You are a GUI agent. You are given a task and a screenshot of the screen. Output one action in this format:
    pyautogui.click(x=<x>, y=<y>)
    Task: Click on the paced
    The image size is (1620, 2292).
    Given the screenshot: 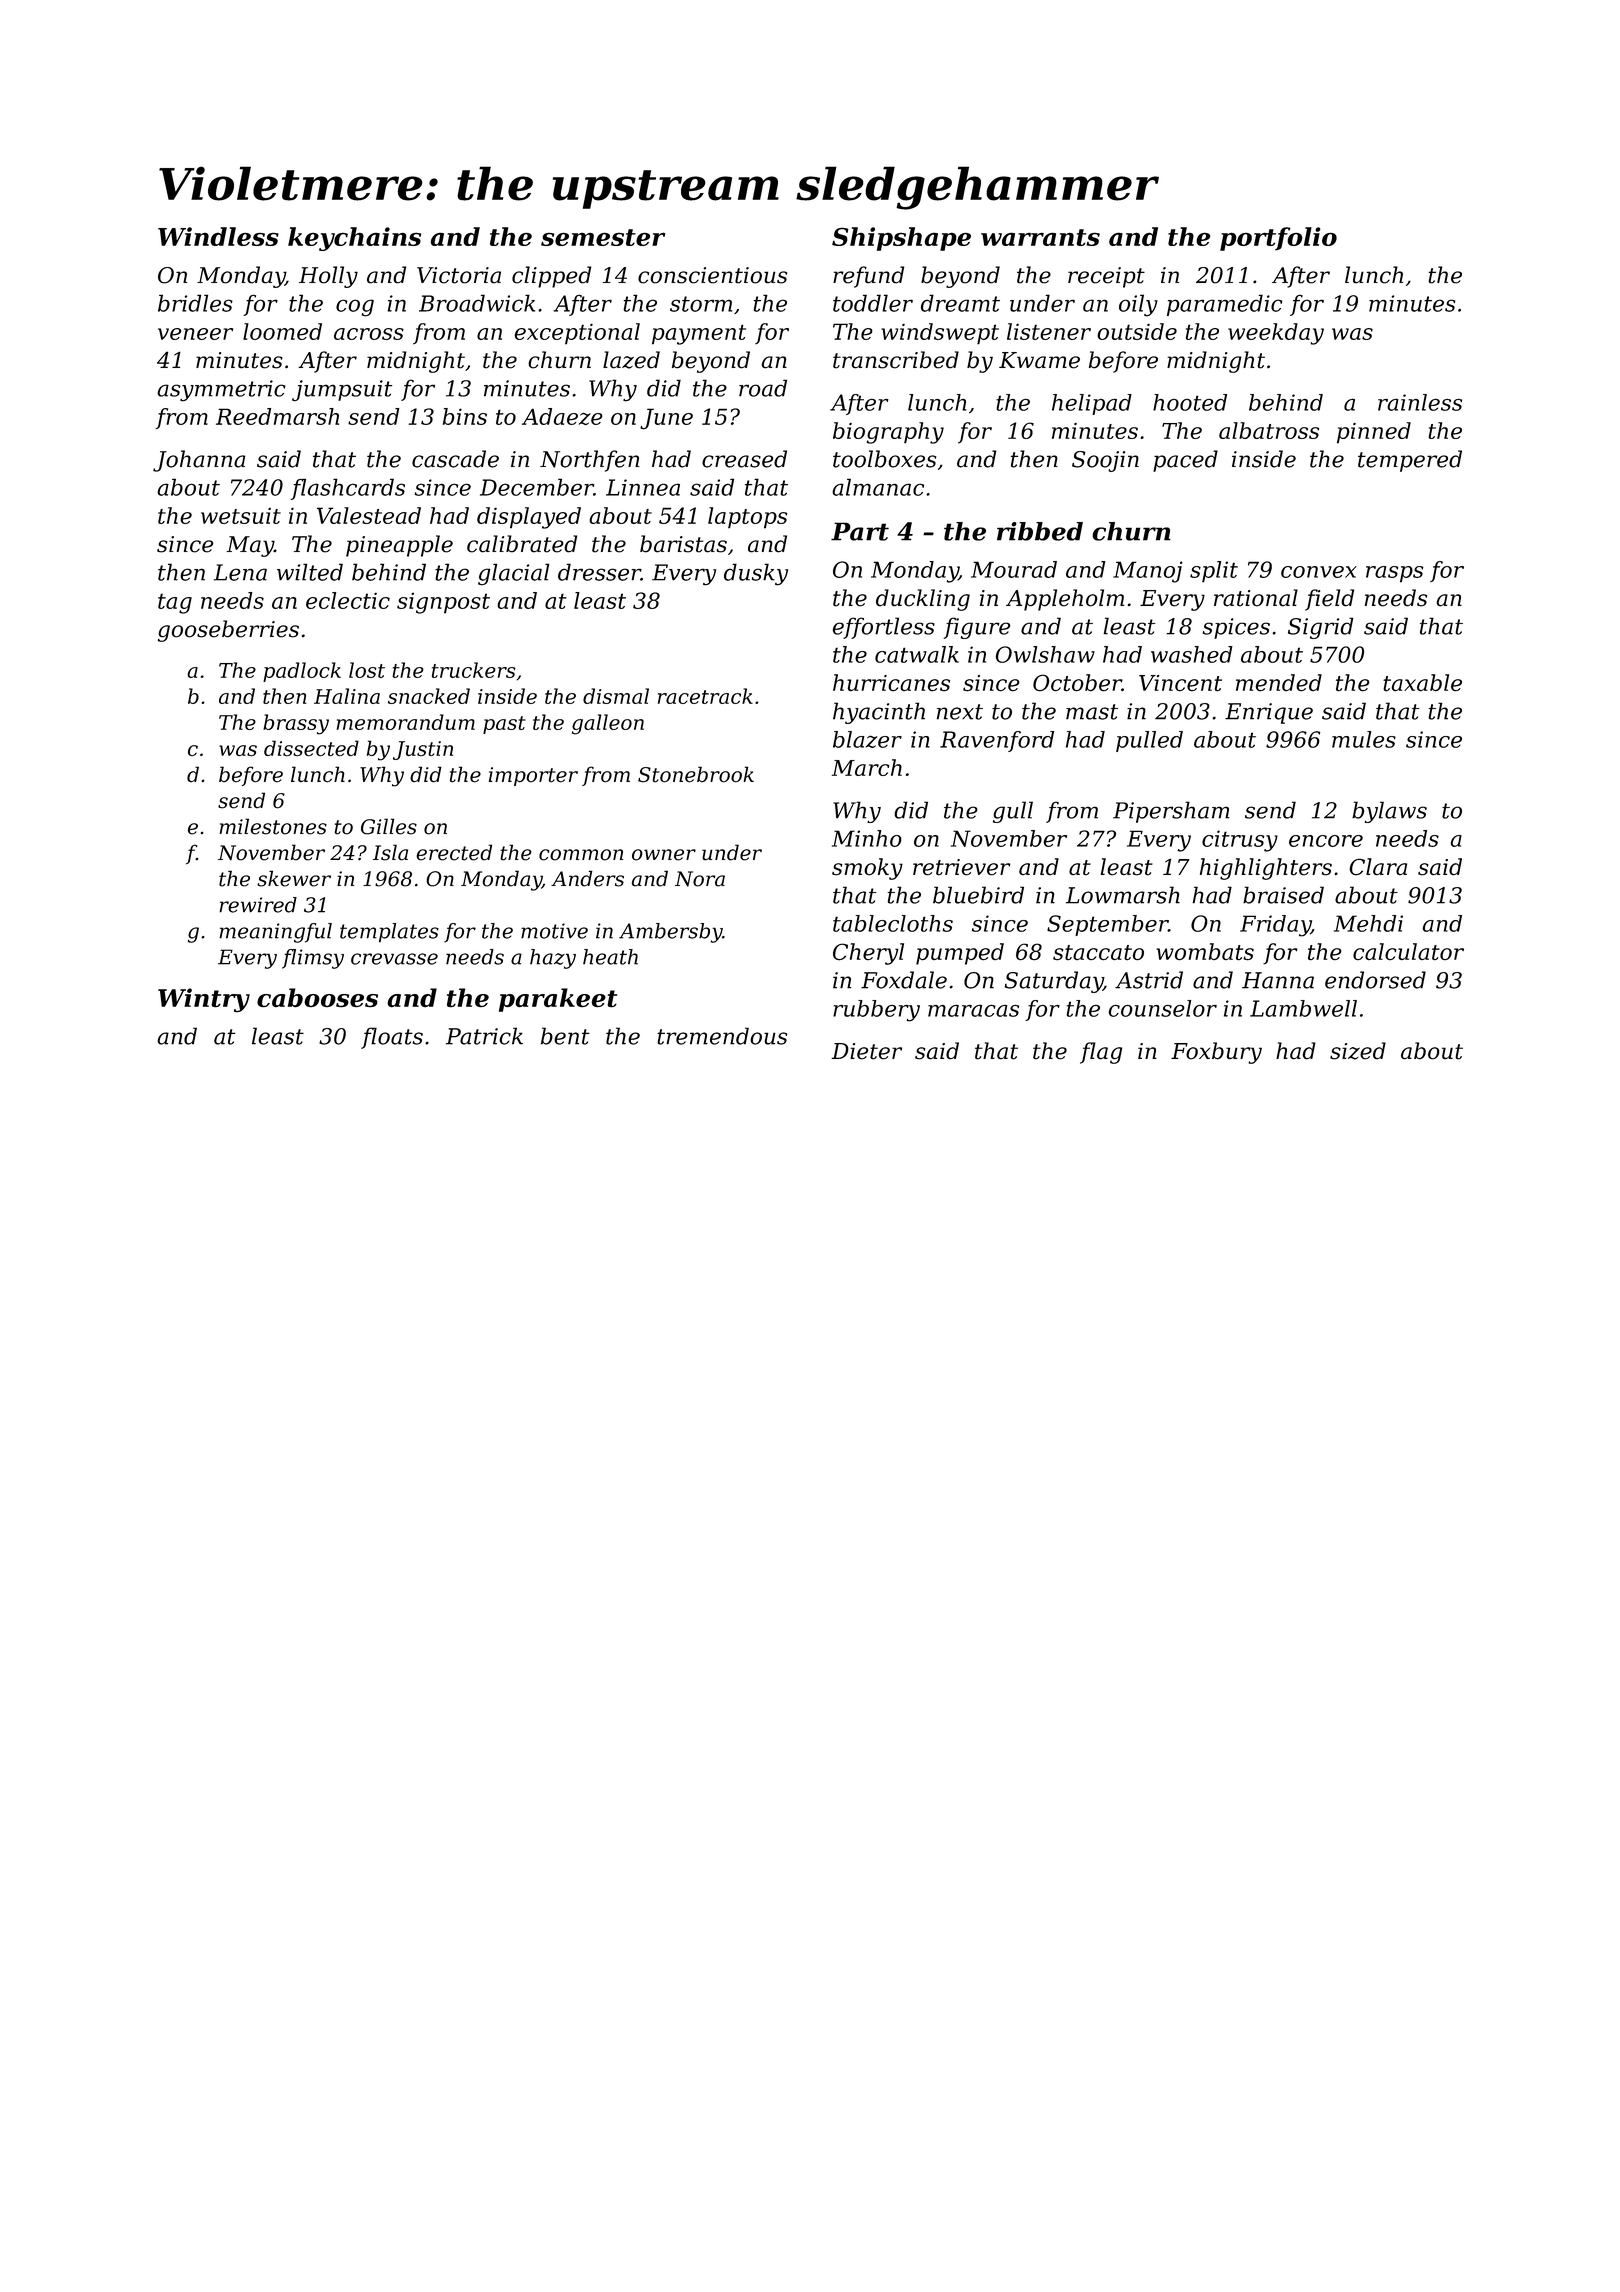 What is the action you would take?
    pyautogui.click(x=1185, y=461)
